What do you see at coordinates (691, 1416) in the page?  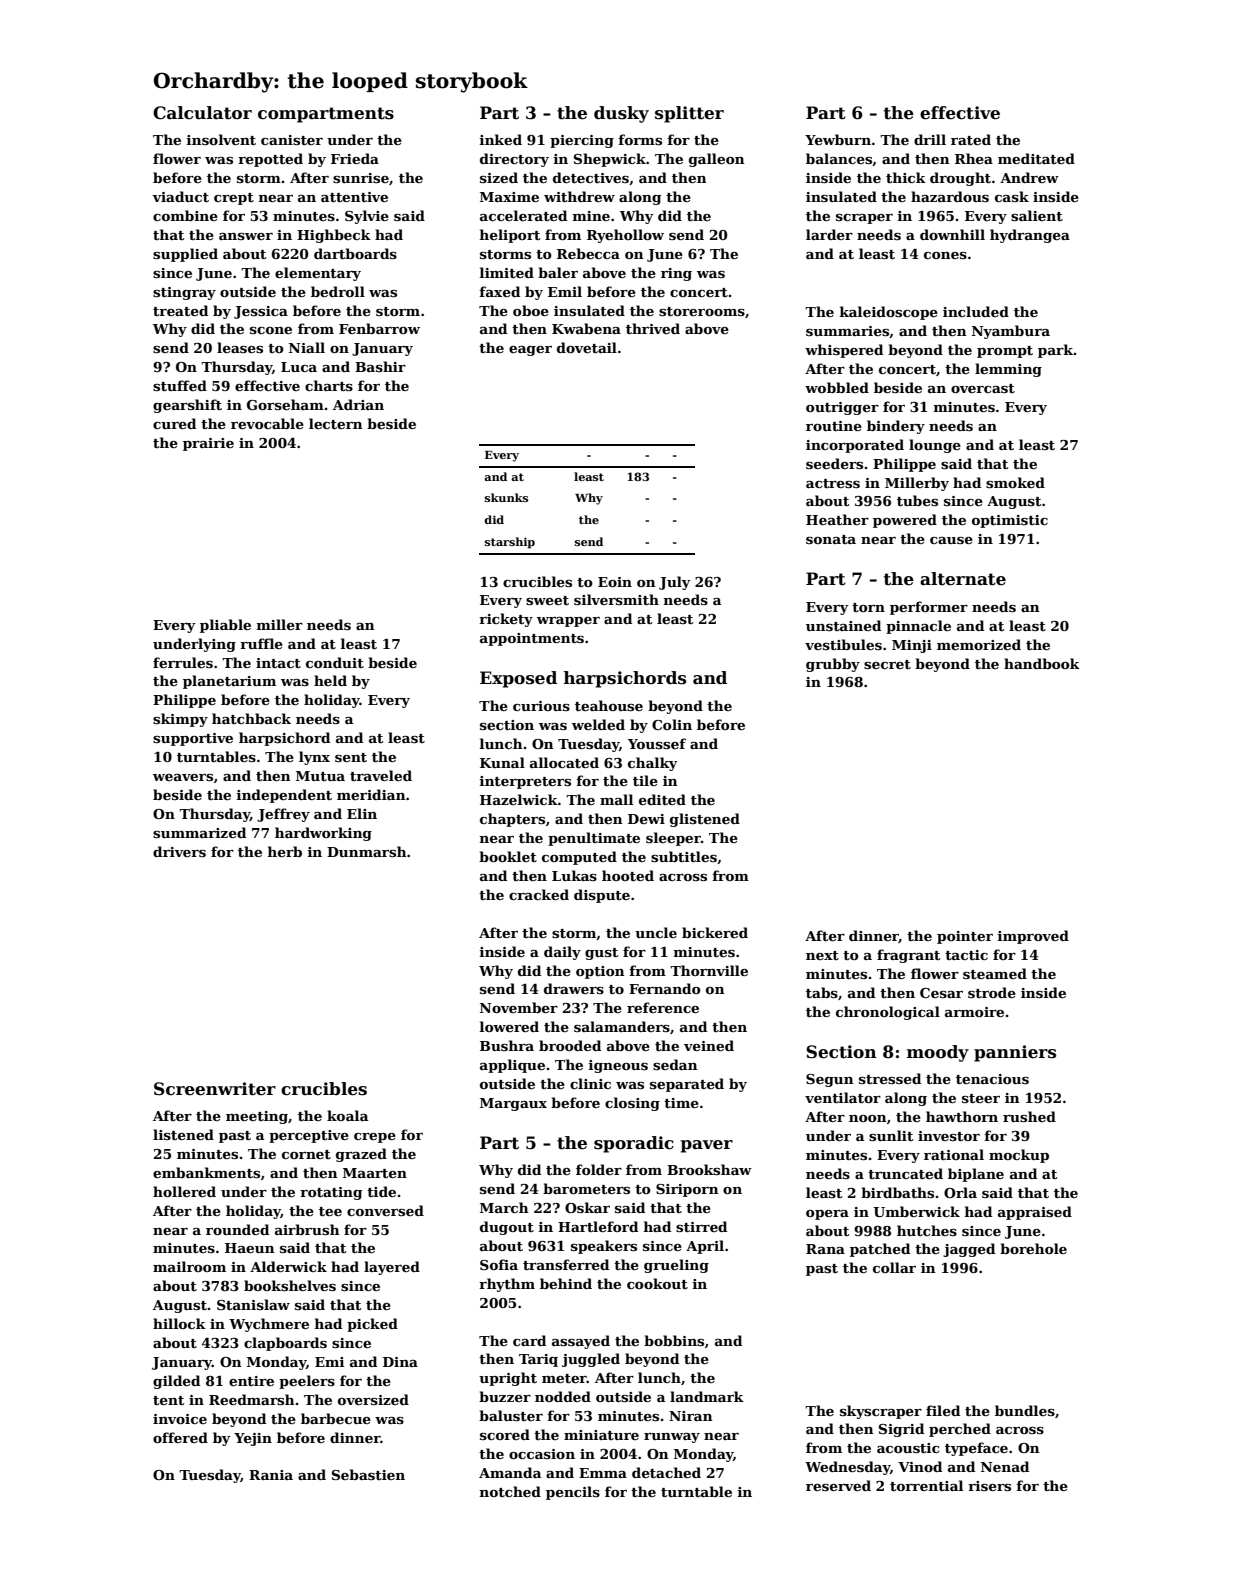 I see `Niran` at bounding box center [691, 1416].
